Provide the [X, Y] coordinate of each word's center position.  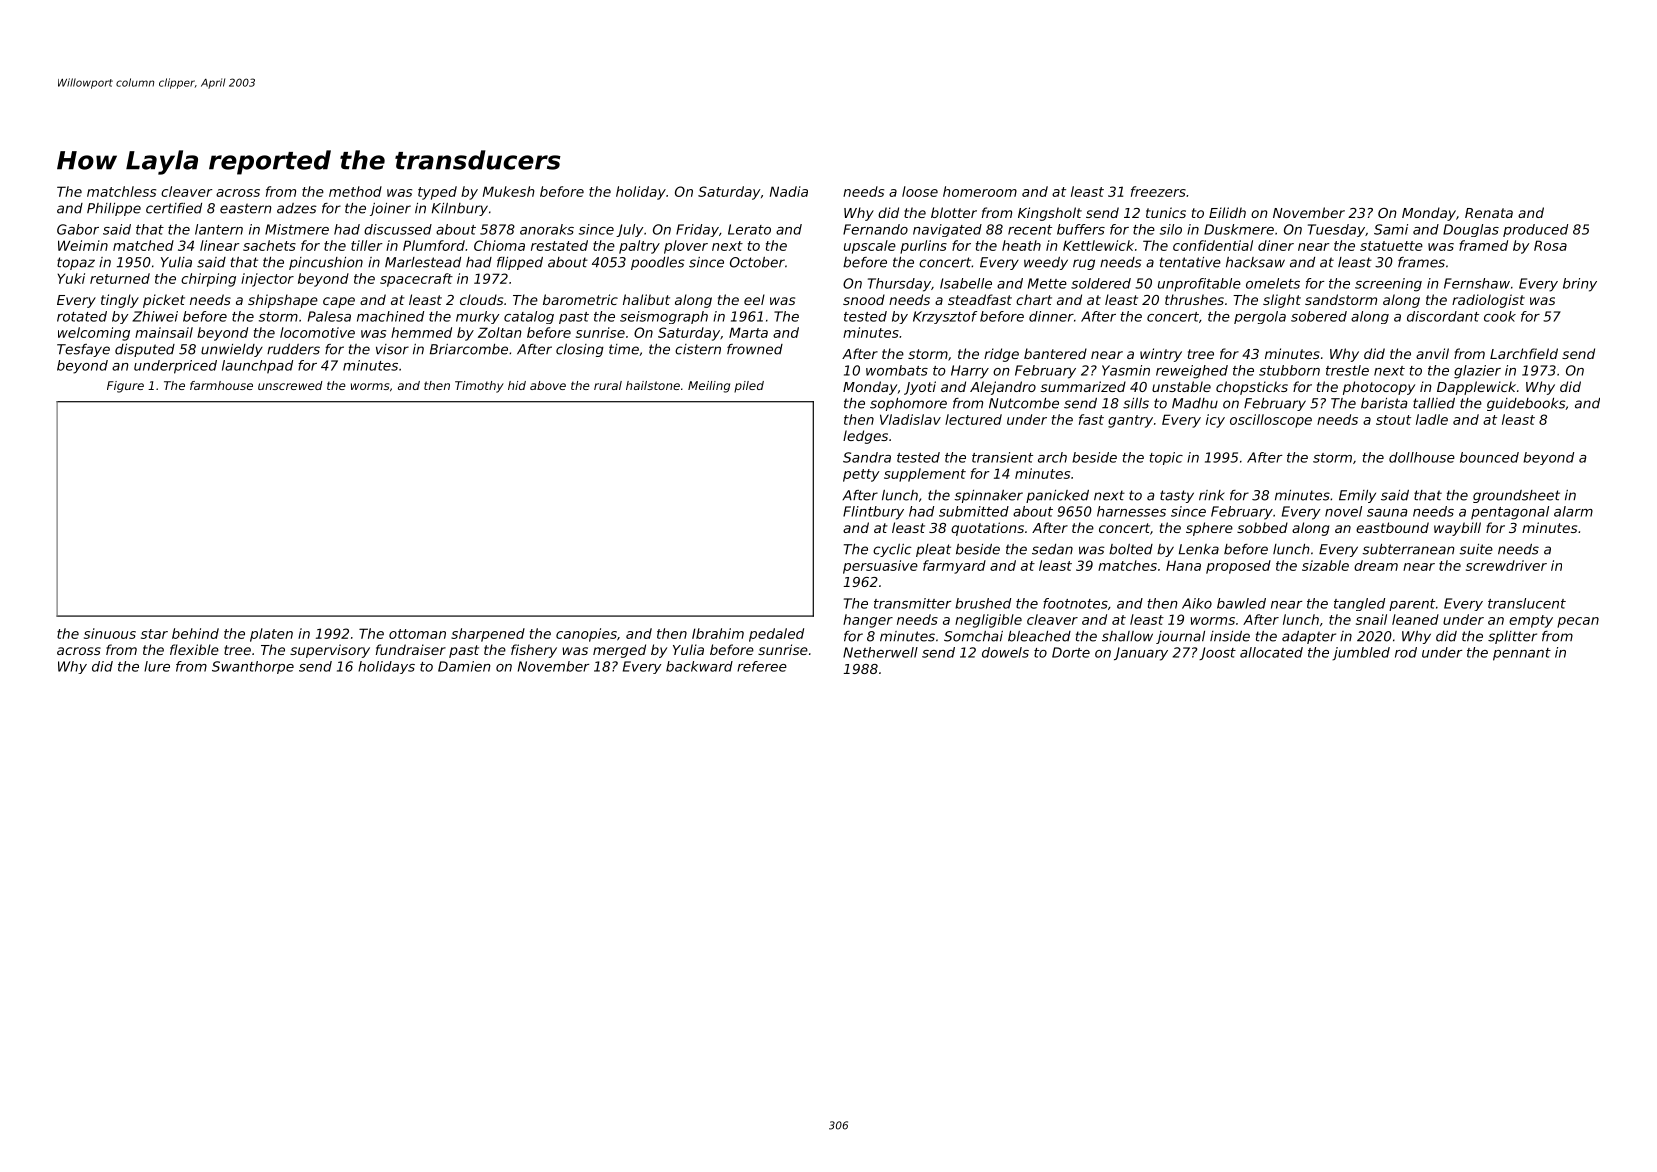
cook [1500, 316]
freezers [1158, 191]
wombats [897, 370]
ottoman [417, 634]
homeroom [980, 191]
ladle [1432, 419]
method [355, 191]
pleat [933, 550]
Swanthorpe [253, 667]
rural [608, 385]
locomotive [317, 332]
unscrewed [290, 385]
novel [1343, 511]
